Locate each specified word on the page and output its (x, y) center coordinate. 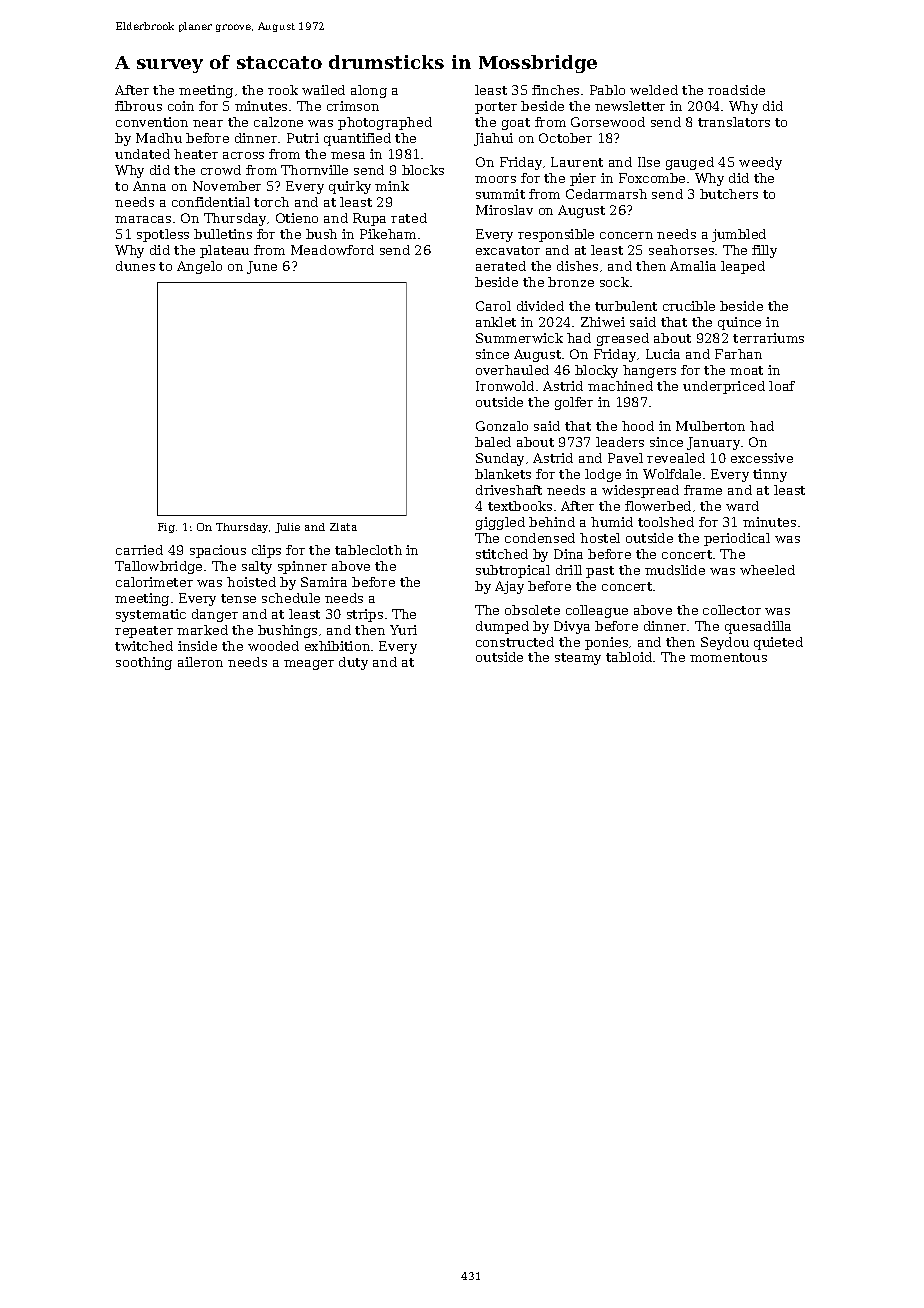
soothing (144, 663)
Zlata (343, 527)
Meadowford (332, 250)
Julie (287, 528)
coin (181, 106)
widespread (640, 491)
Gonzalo (502, 426)
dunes (135, 266)
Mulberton (710, 426)
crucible (689, 306)
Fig (166, 528)
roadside (736, 90)
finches (555, 90)
